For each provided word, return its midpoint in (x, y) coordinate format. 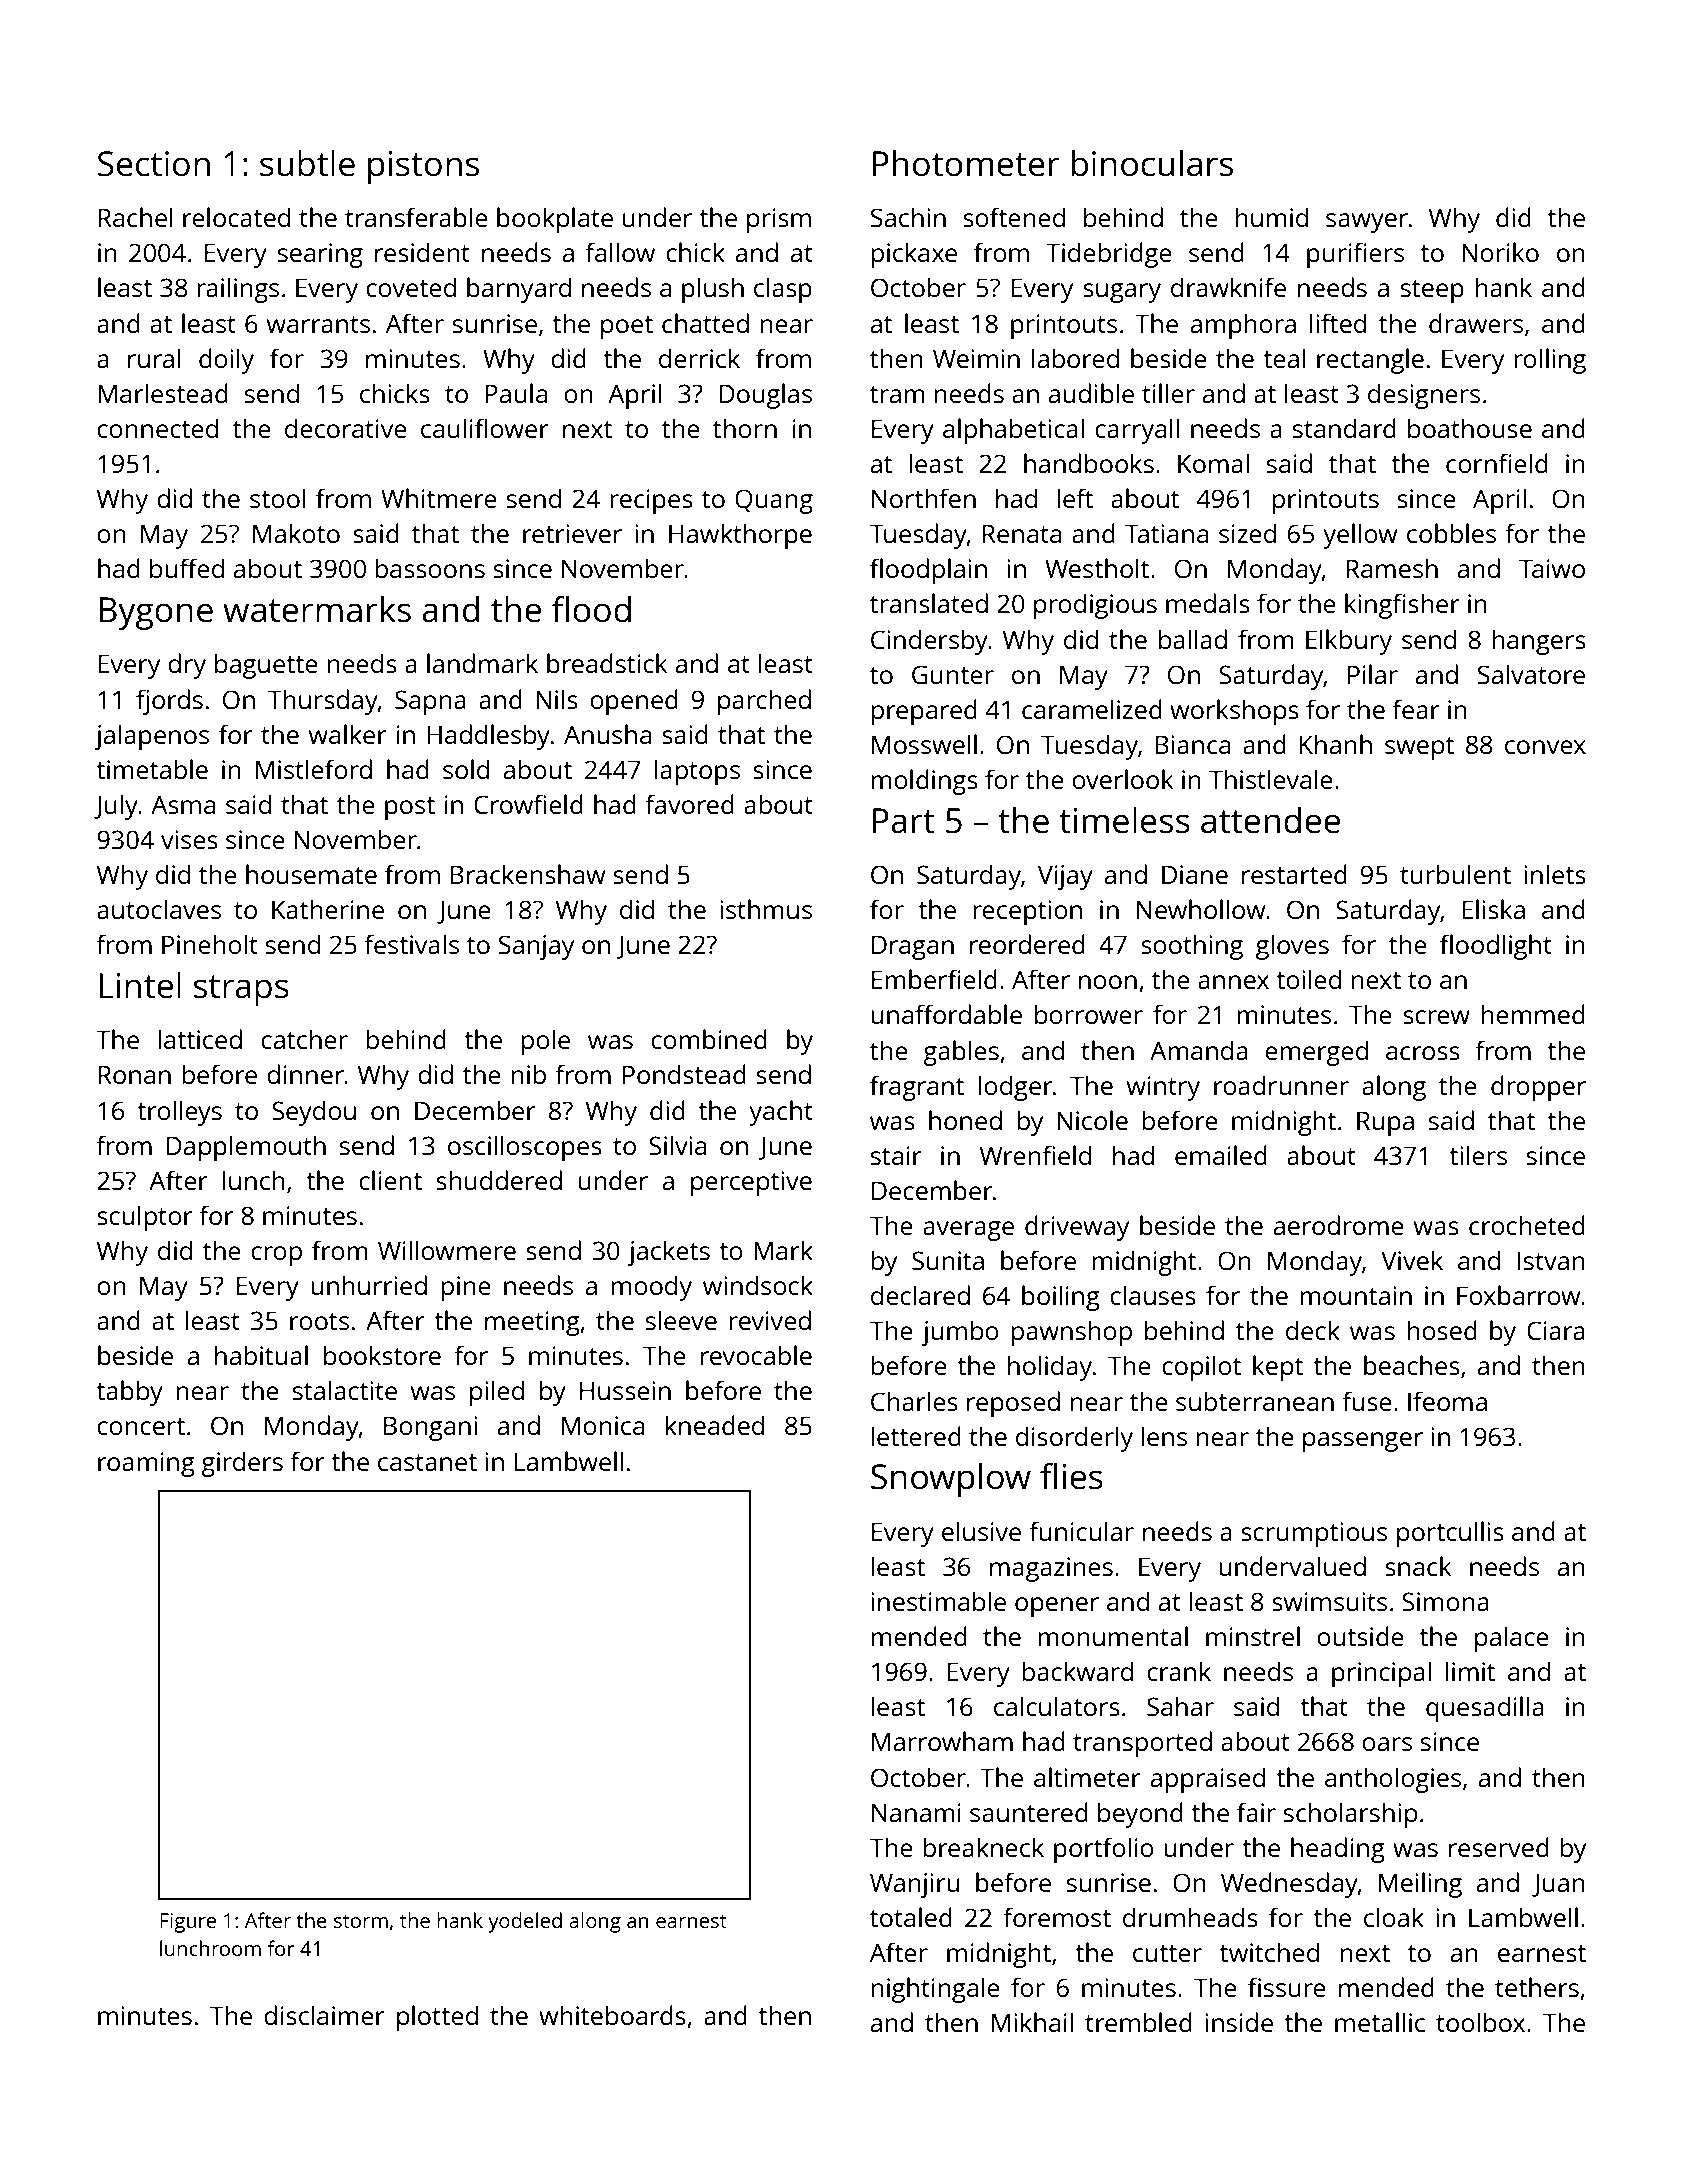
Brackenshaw (527, 874)
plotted (437, 2018)
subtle (307, 163)
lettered (916, 1436)
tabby (129, 1393)
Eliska (1493, 909)
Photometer (966, 163)
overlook (1122, 779)
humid (1271, 217)
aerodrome (1339, 1225)
